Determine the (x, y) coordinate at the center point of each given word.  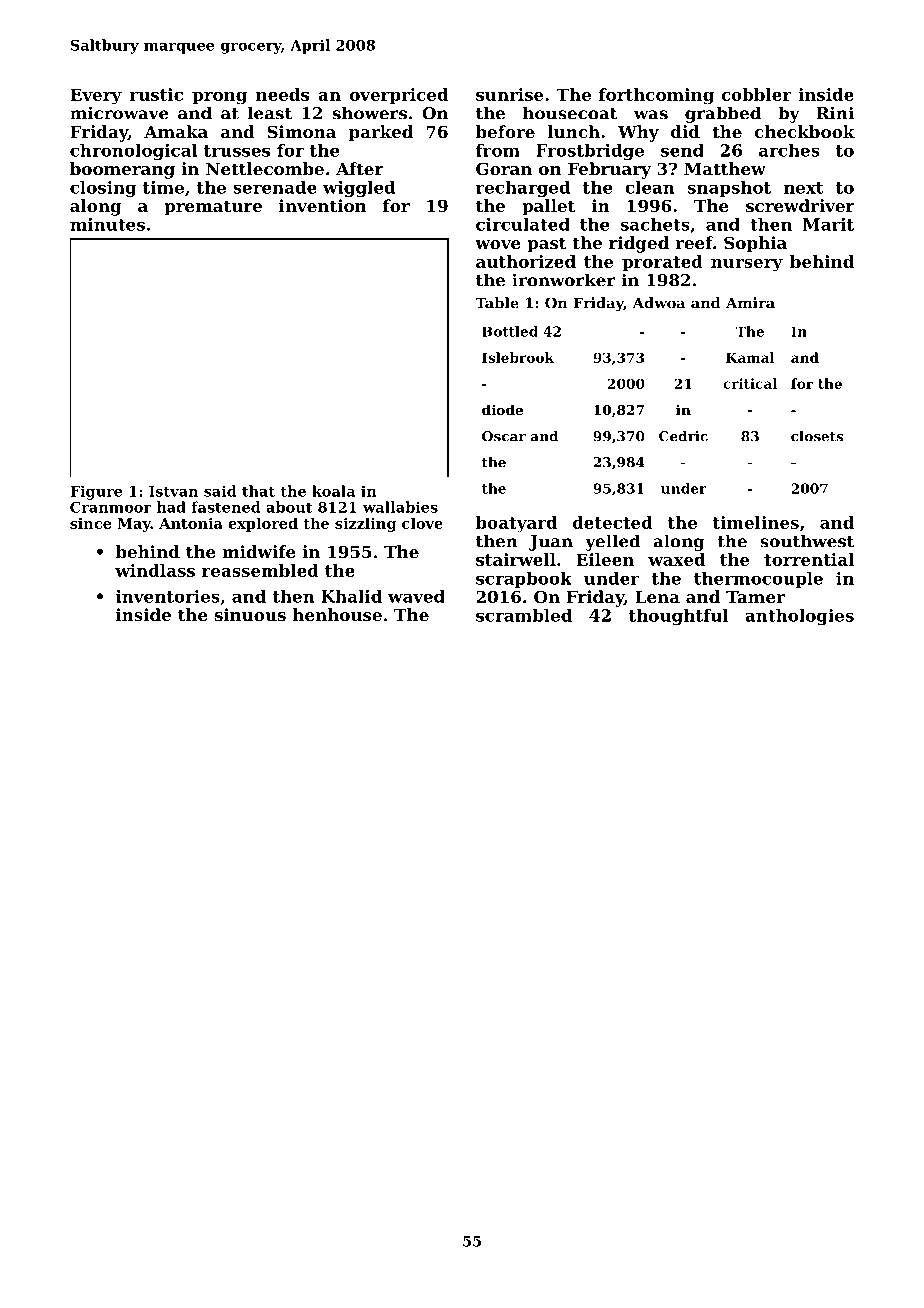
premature (213, 208)
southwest (807, 541)
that (258, 491)
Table (497, 303)
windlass (155, 570)
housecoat (570, 113)
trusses (237, 151)
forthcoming (656, 96)
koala (333, 491)
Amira (750, 303)
